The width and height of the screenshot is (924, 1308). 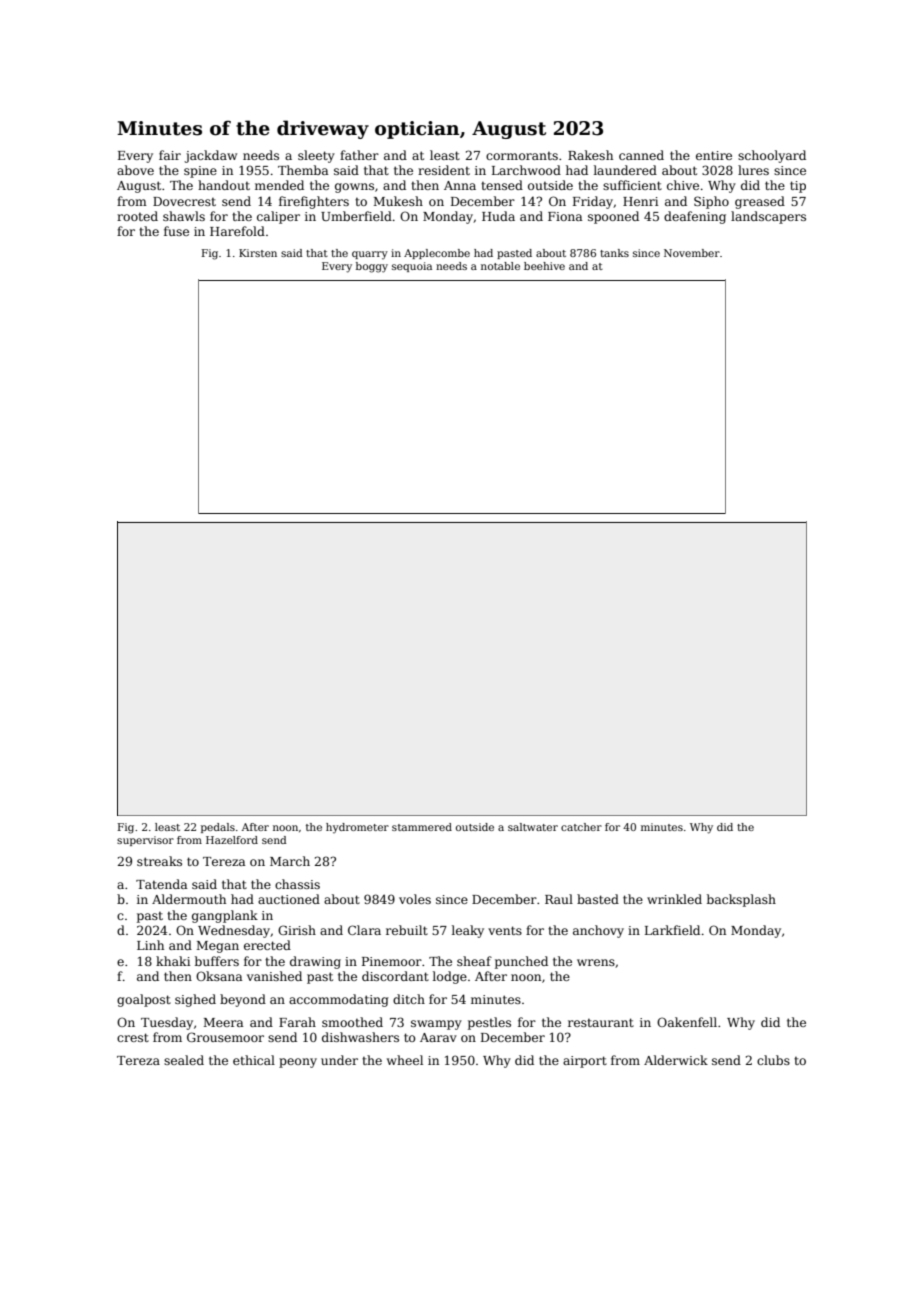 What do you see at coordinates (297, 884) in the screenshot?
I see `chassis` at bounding box center [297, 884].
